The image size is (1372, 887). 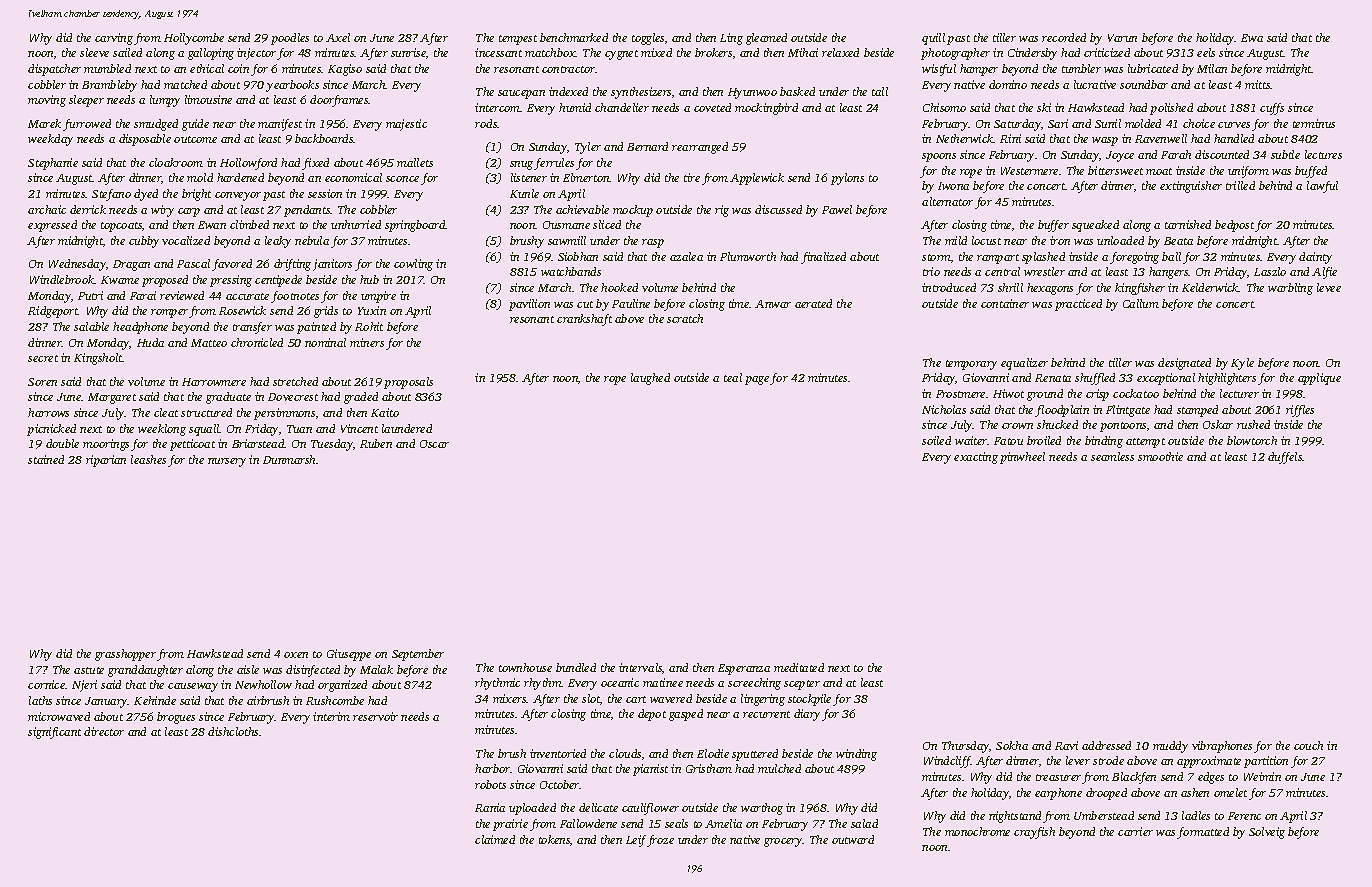 I want to click on couch, so click(x=1308, y=745).
